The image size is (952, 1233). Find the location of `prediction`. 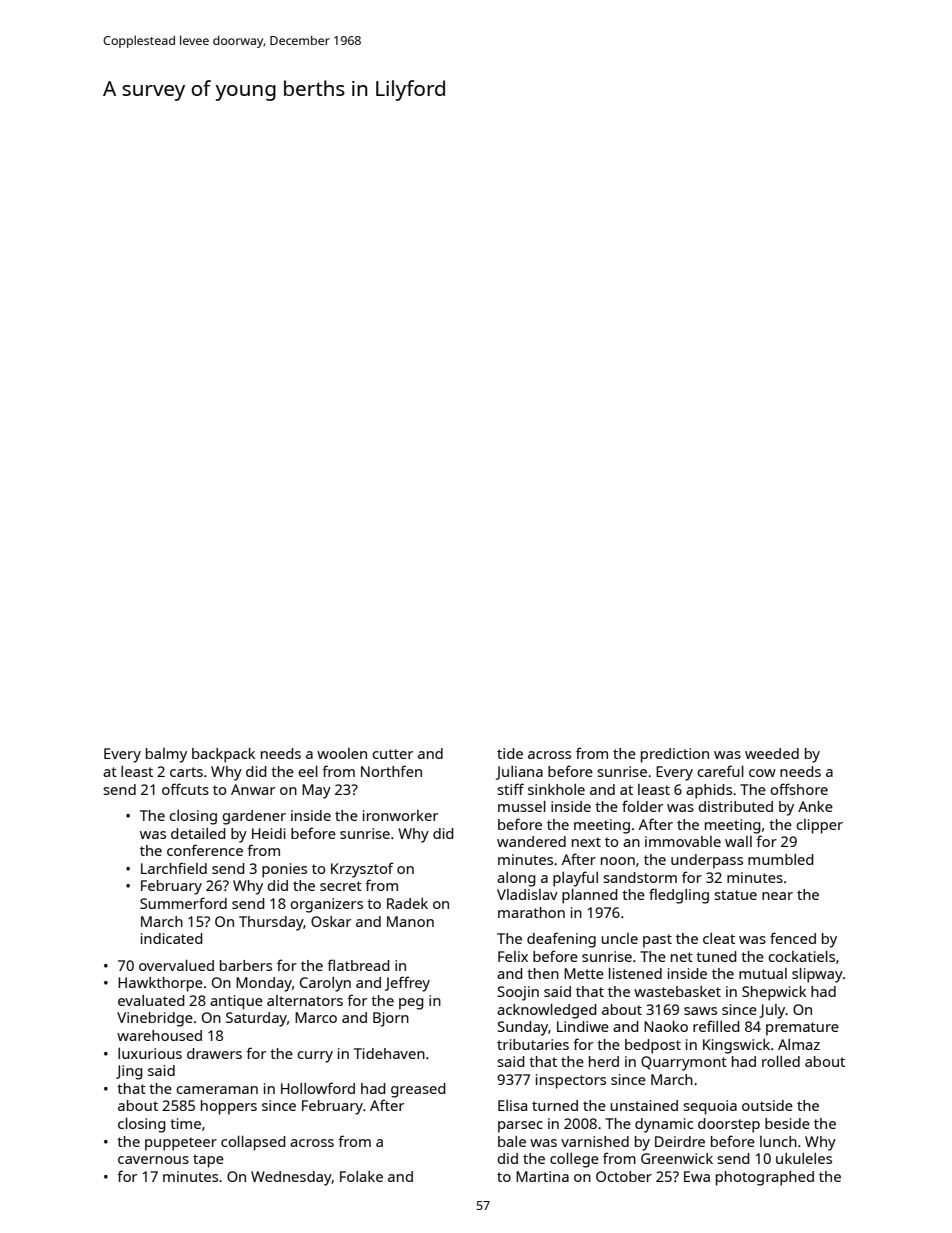

prediction is located at coordinates (675, 755).
